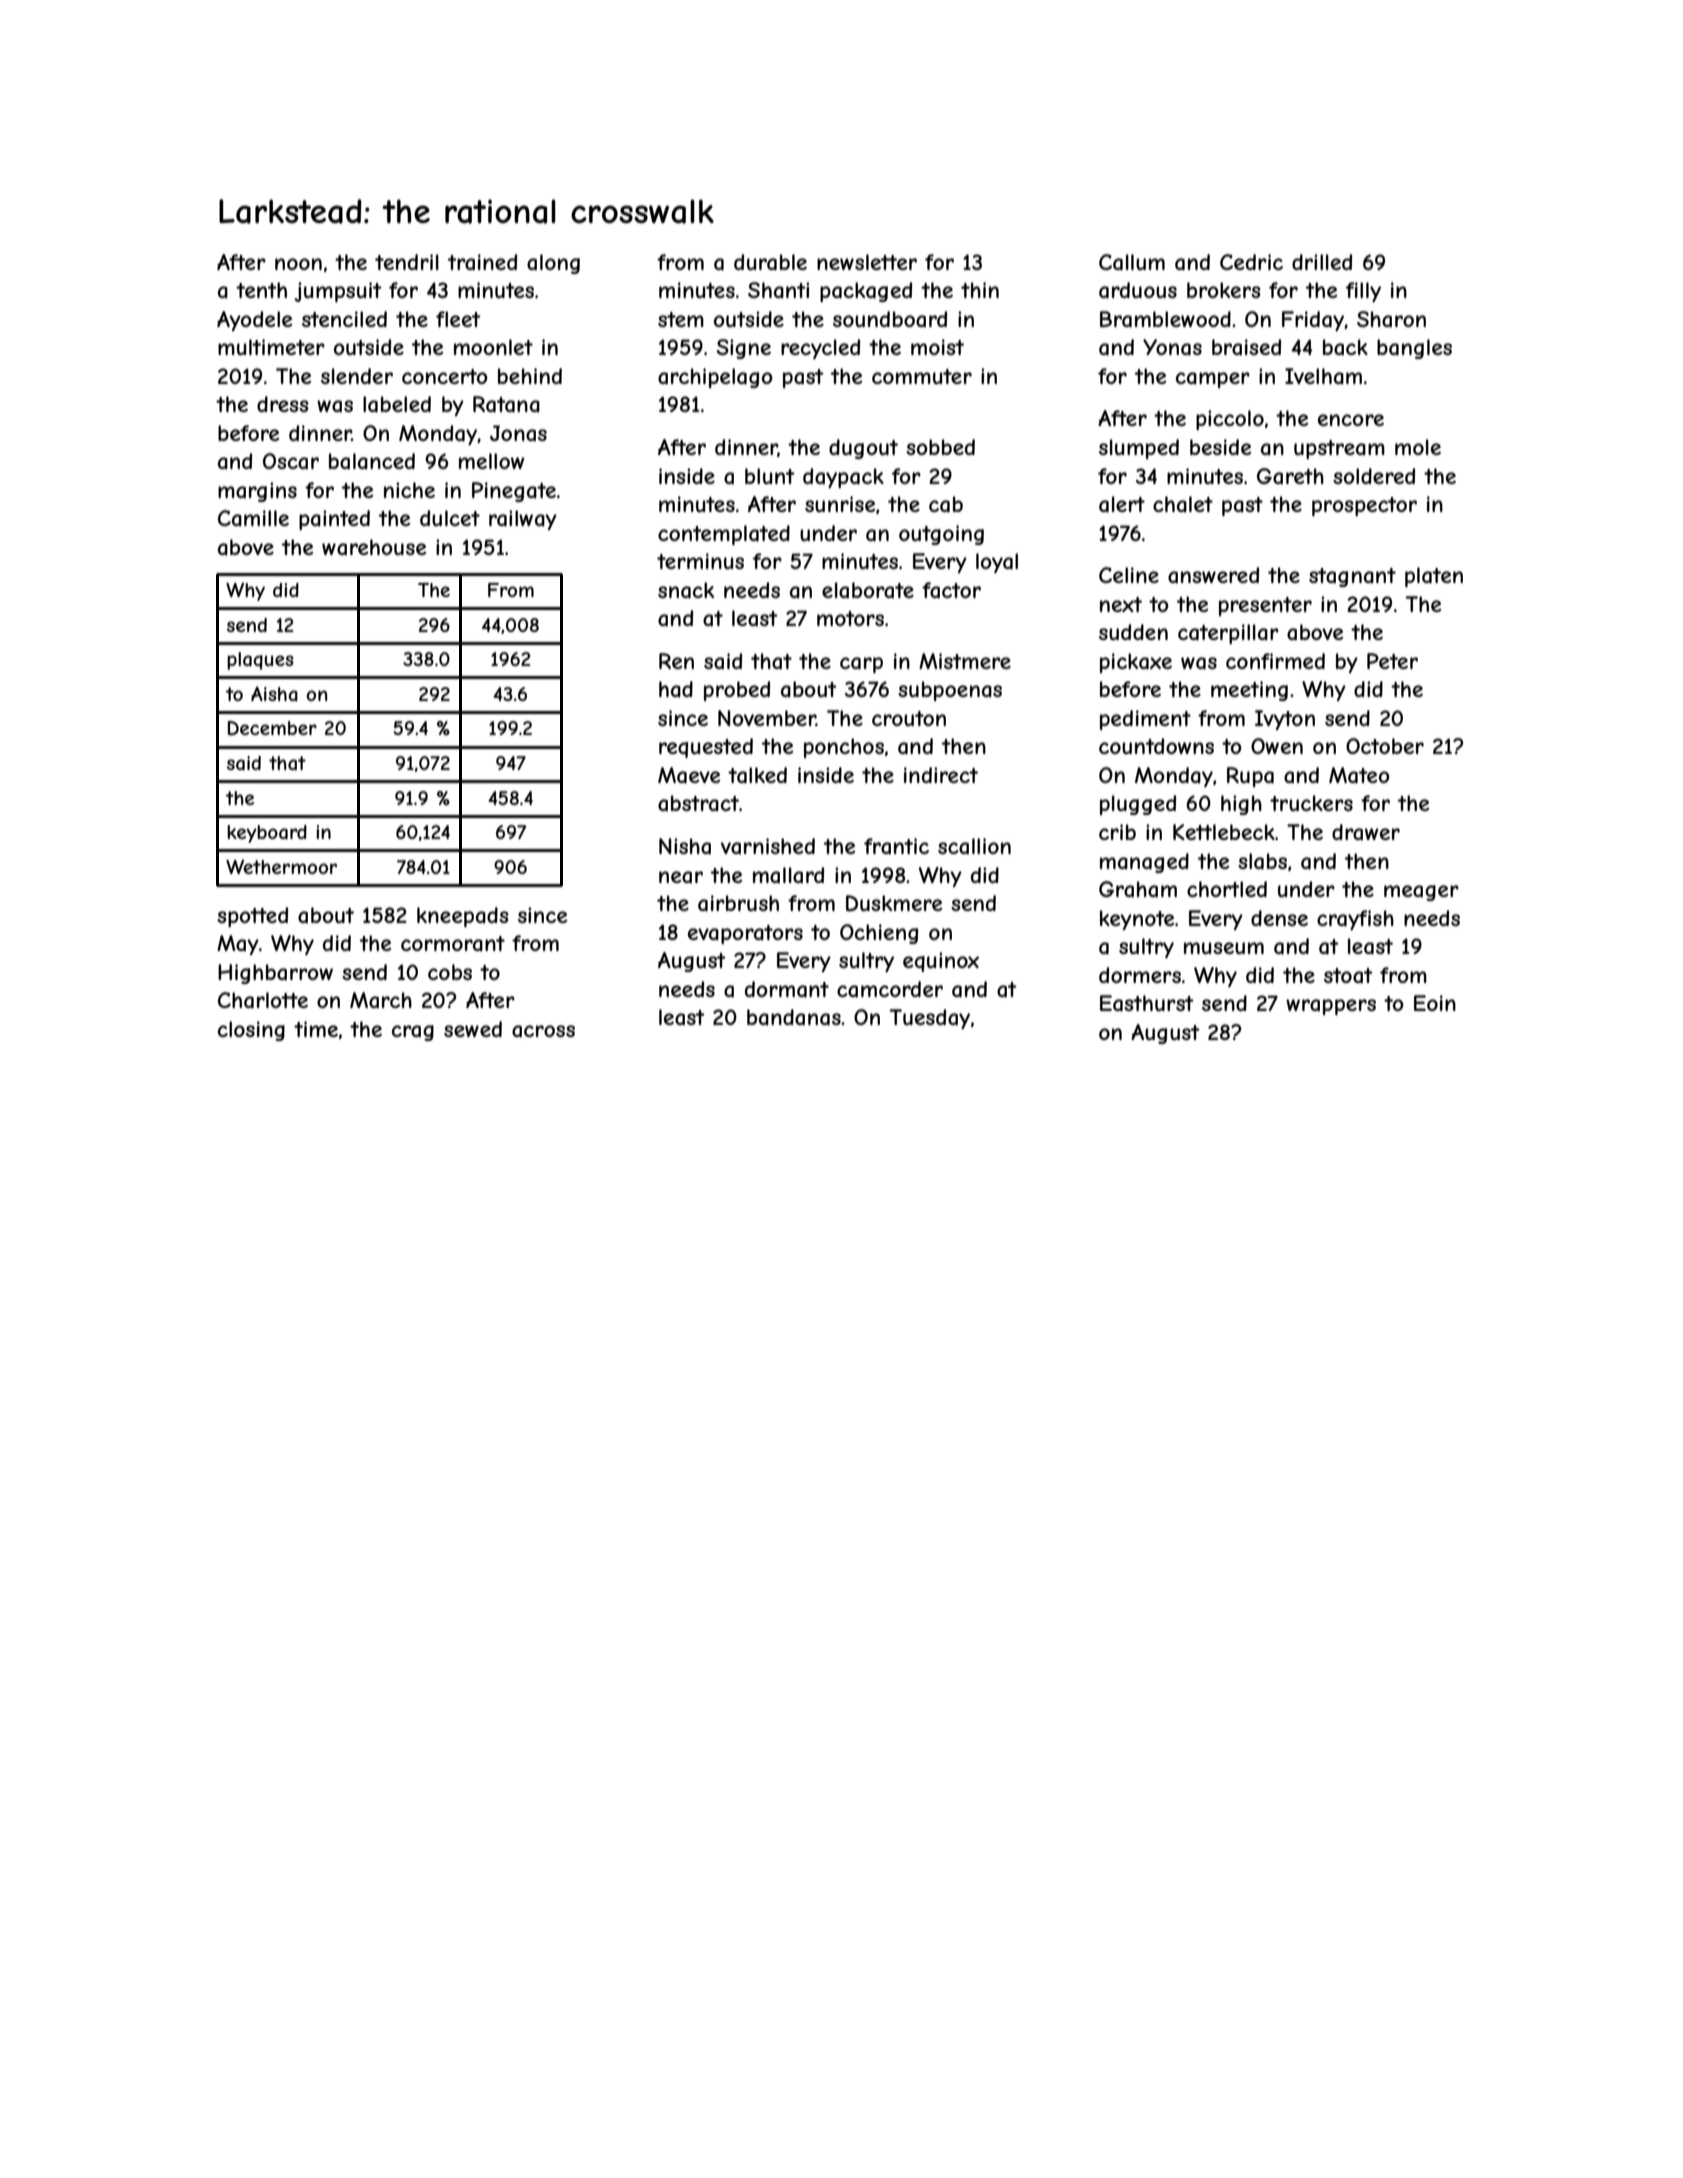  I want to click on equinox, so click(941, 962).
